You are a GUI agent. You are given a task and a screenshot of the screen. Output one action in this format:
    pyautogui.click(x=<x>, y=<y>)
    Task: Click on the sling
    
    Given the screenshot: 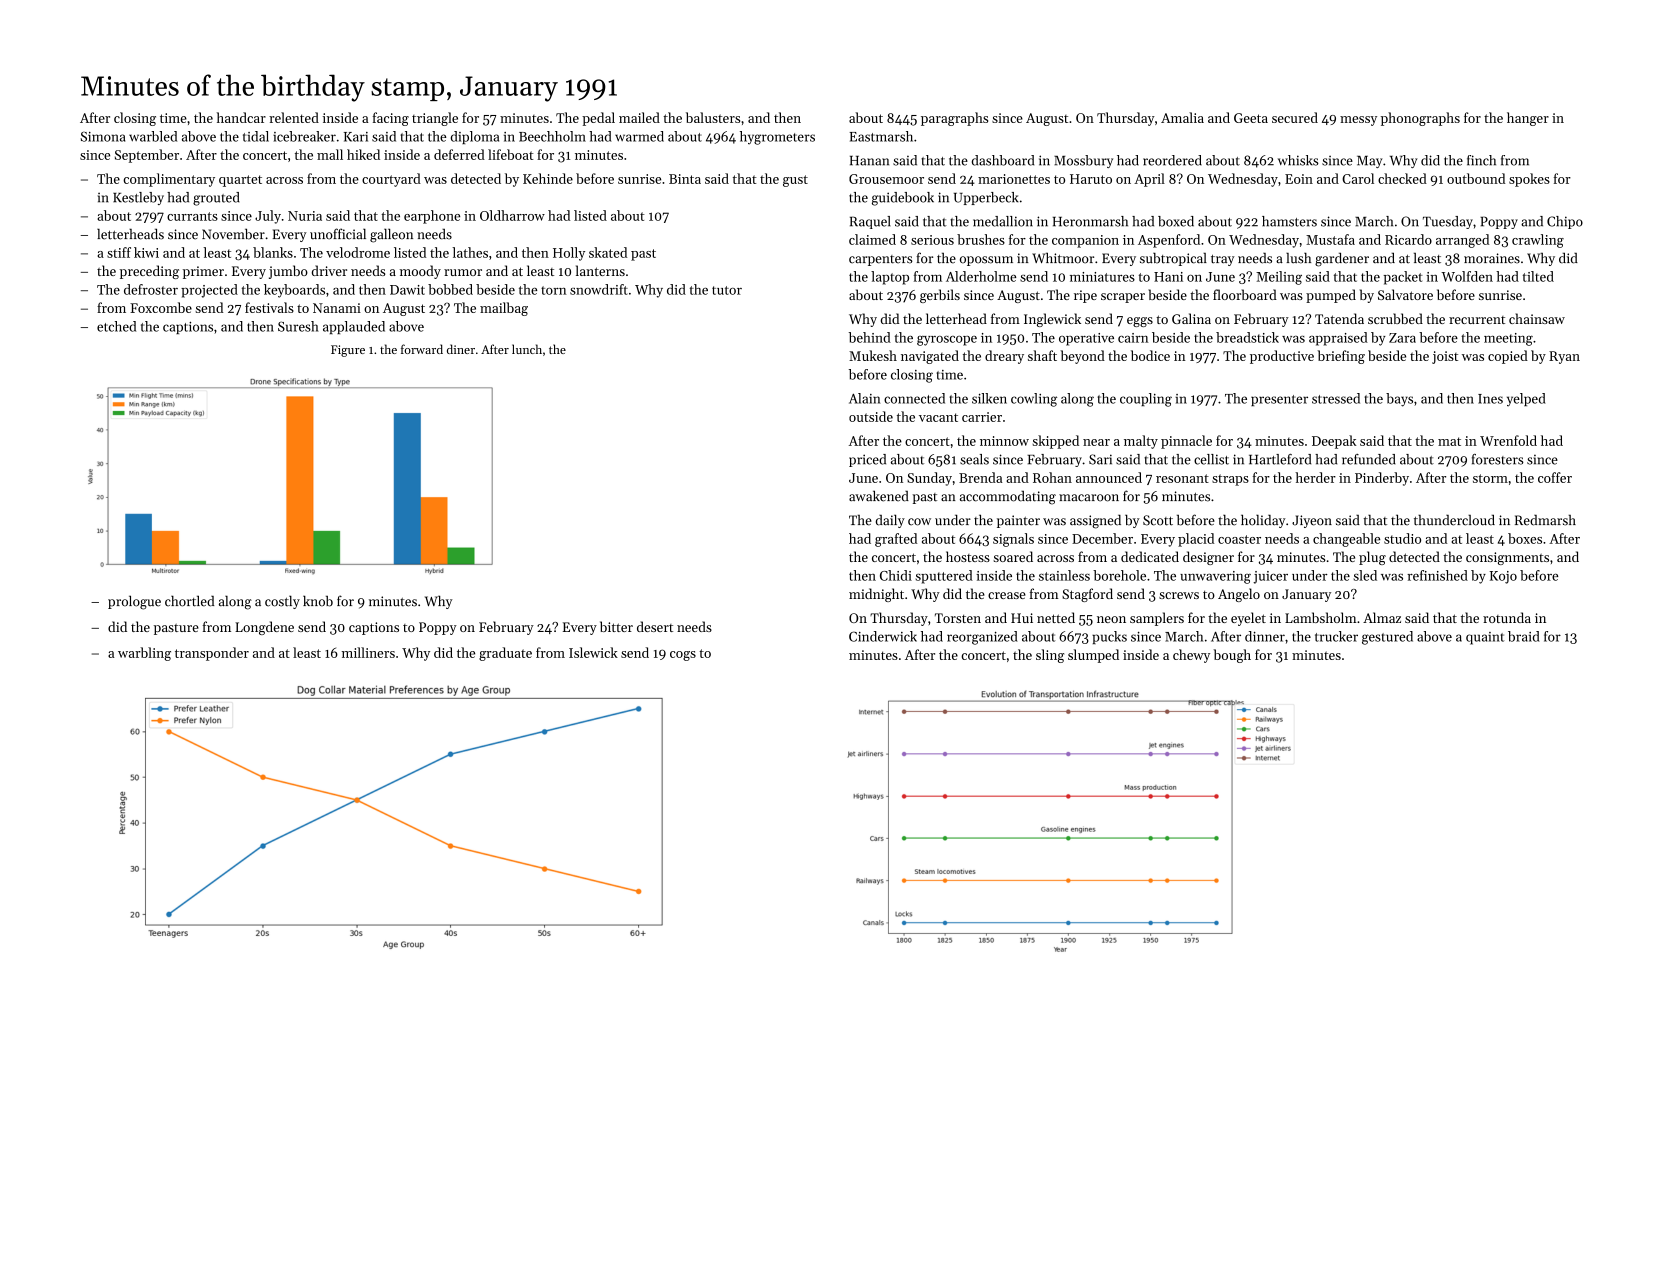 What is the action you would take?
    pyautogui.click(x=1050, y=656)
